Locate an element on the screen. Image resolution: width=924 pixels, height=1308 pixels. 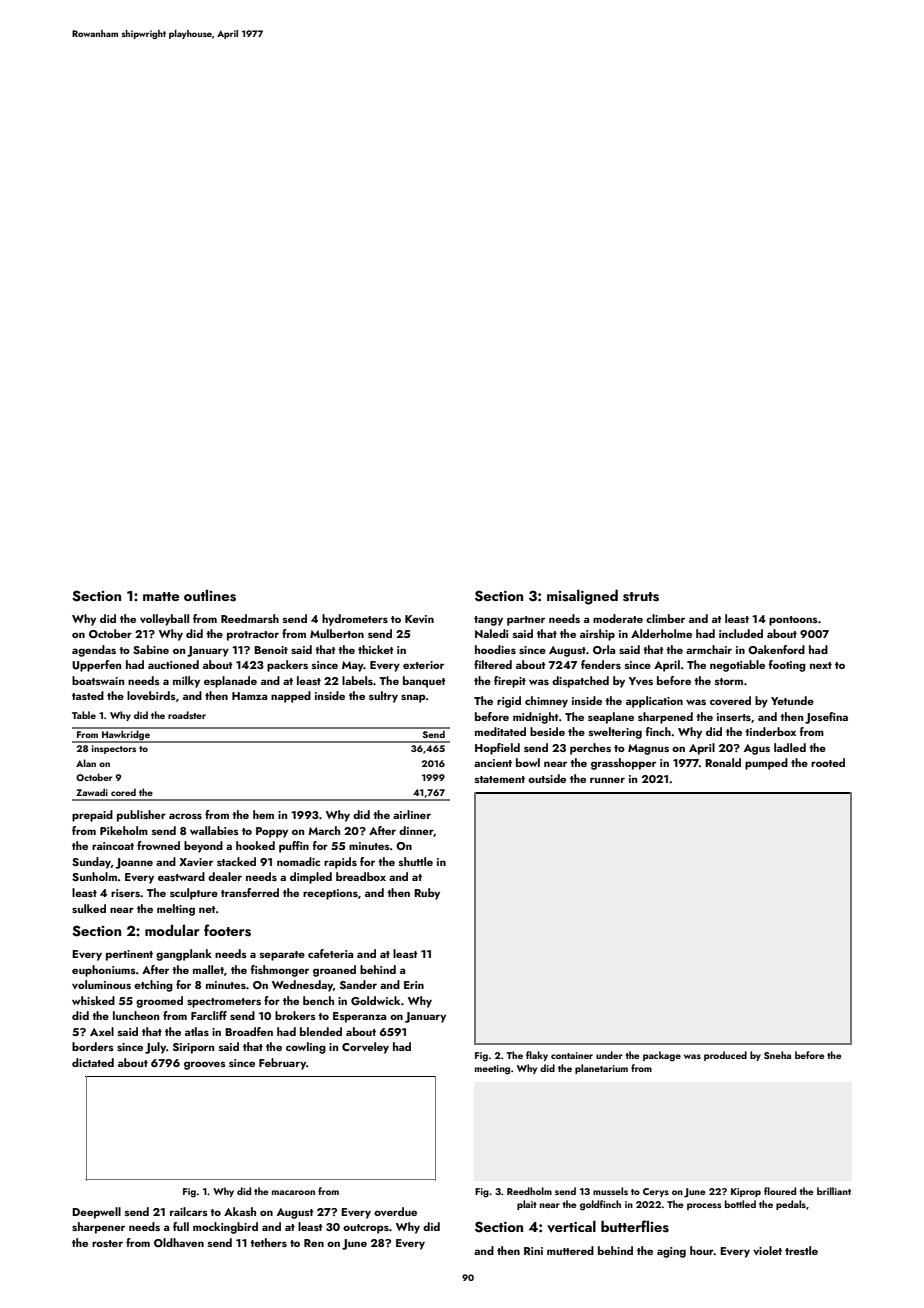
Rini is located at coordinates (533, 1251).
